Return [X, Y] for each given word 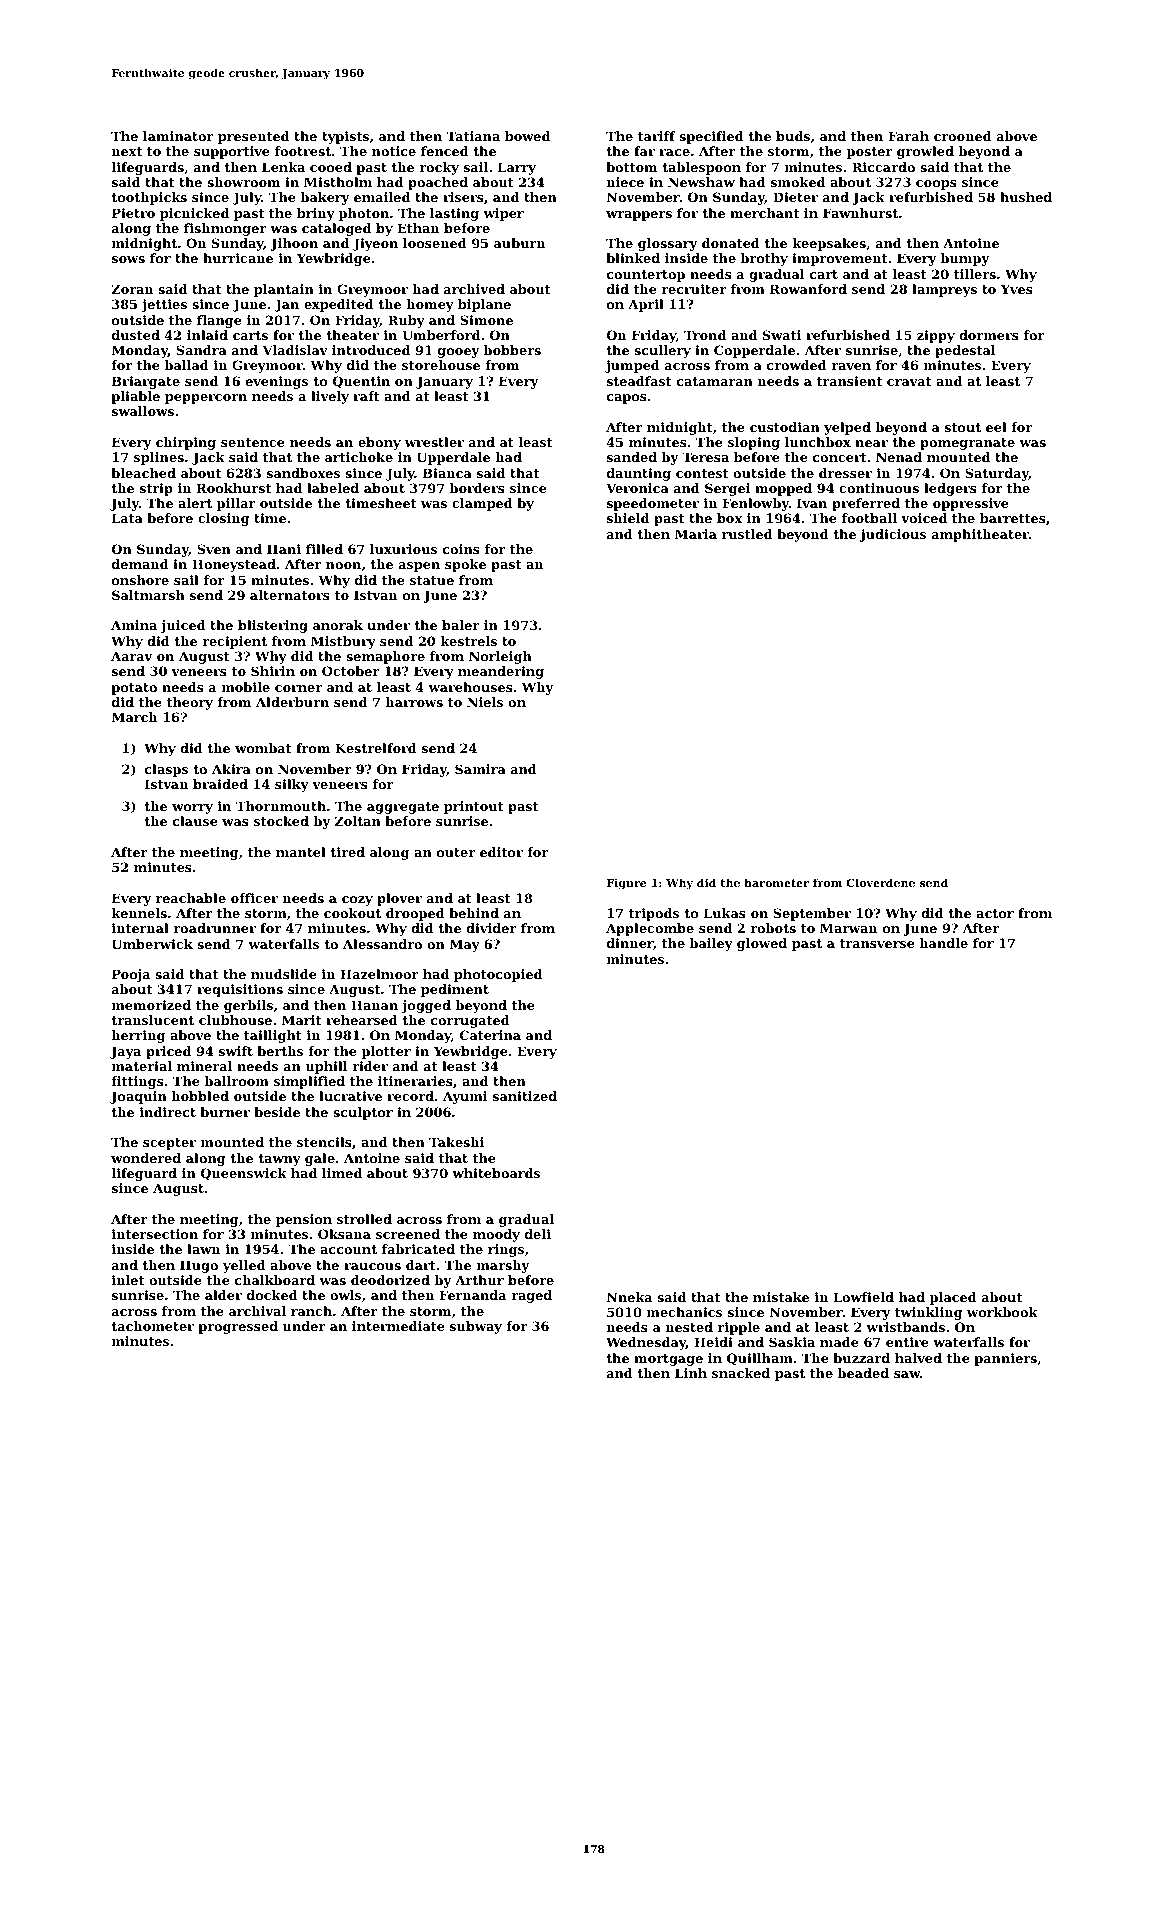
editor [501, 852]
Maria [696, 534]
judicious [893, 535]
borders [477, 488]
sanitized [525, 1096]
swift [236, 1051]
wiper [504, 214]
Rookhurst [233, 488]
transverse [877, 943]
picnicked [194, 214]
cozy [357, 901]
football [869, 518]
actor [995, 913]
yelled [244, 1266]
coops [936, 185]
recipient [234, 642]
